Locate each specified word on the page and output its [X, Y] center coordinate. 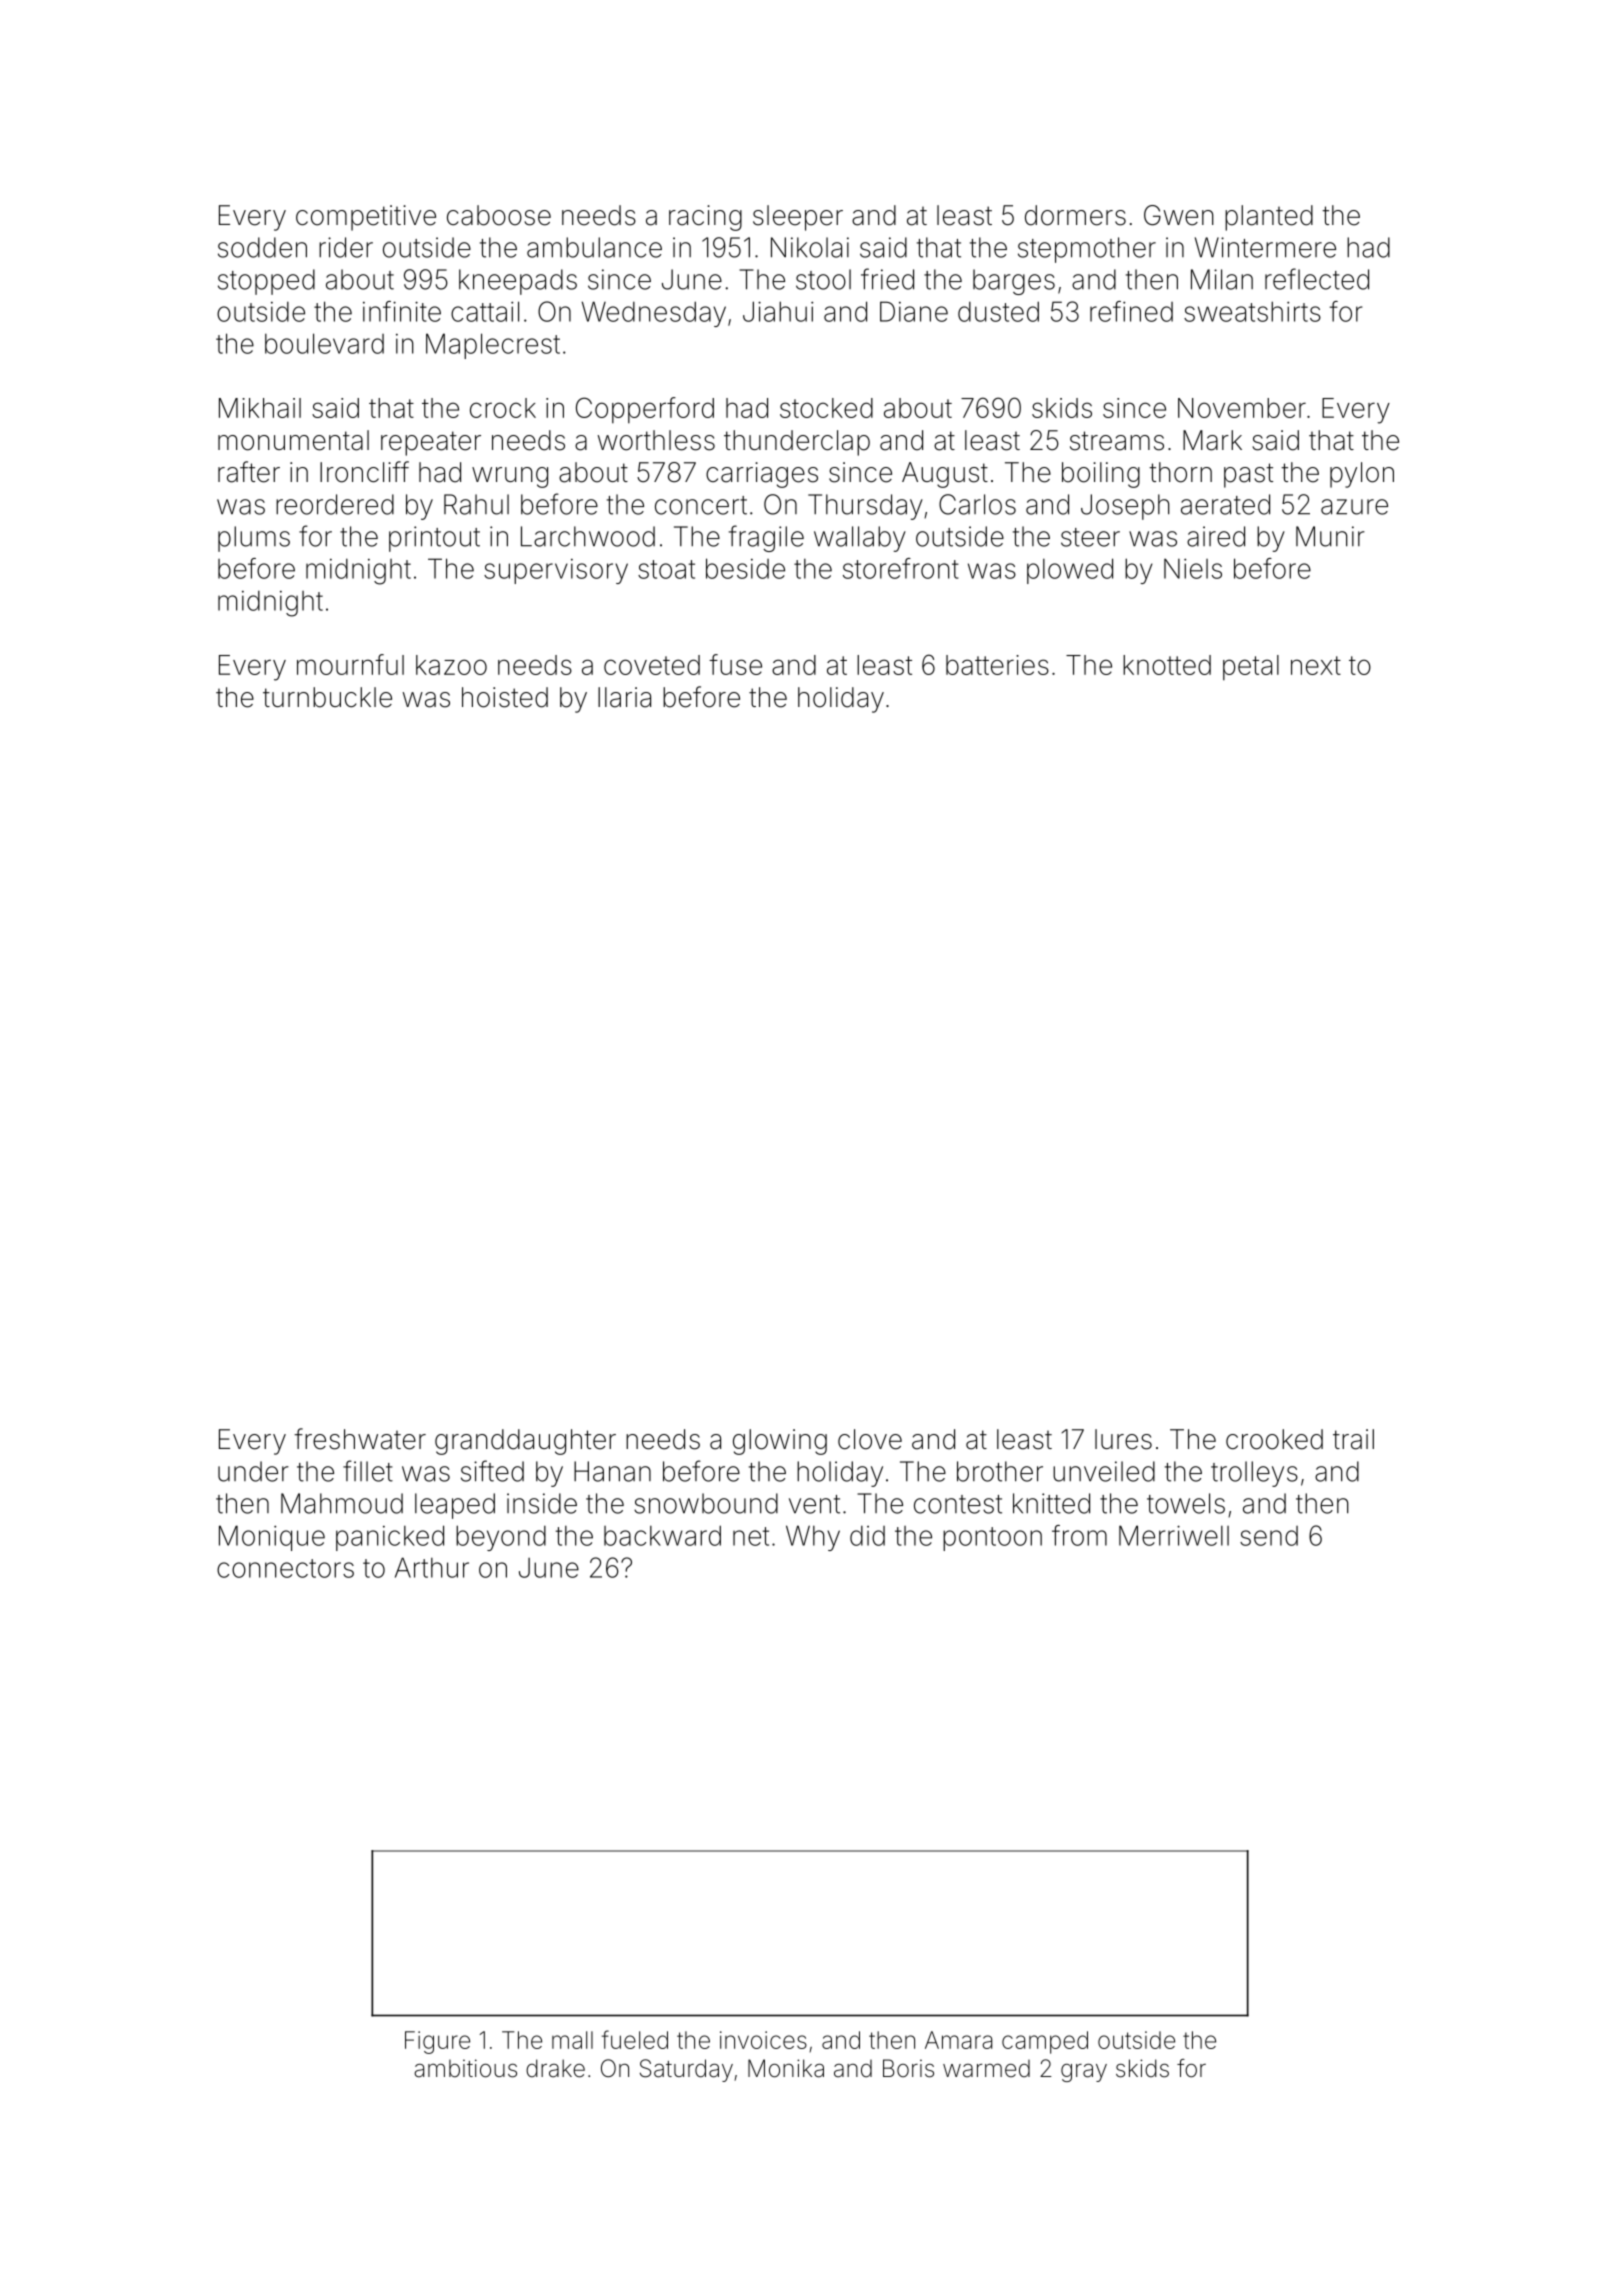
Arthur [432, 1567]
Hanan [612, 1471]
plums [254, 539]
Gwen [1179, 215]
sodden [262, 247]
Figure [437, 2042]
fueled [635, 2039]
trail [1353, 1439]
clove [870, 1439]
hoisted [505, 697]
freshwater [360, 1439]
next [1316, 665]
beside [745, 568]
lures [1123, 1439]
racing [705, 218]
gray [1084, 2073]
